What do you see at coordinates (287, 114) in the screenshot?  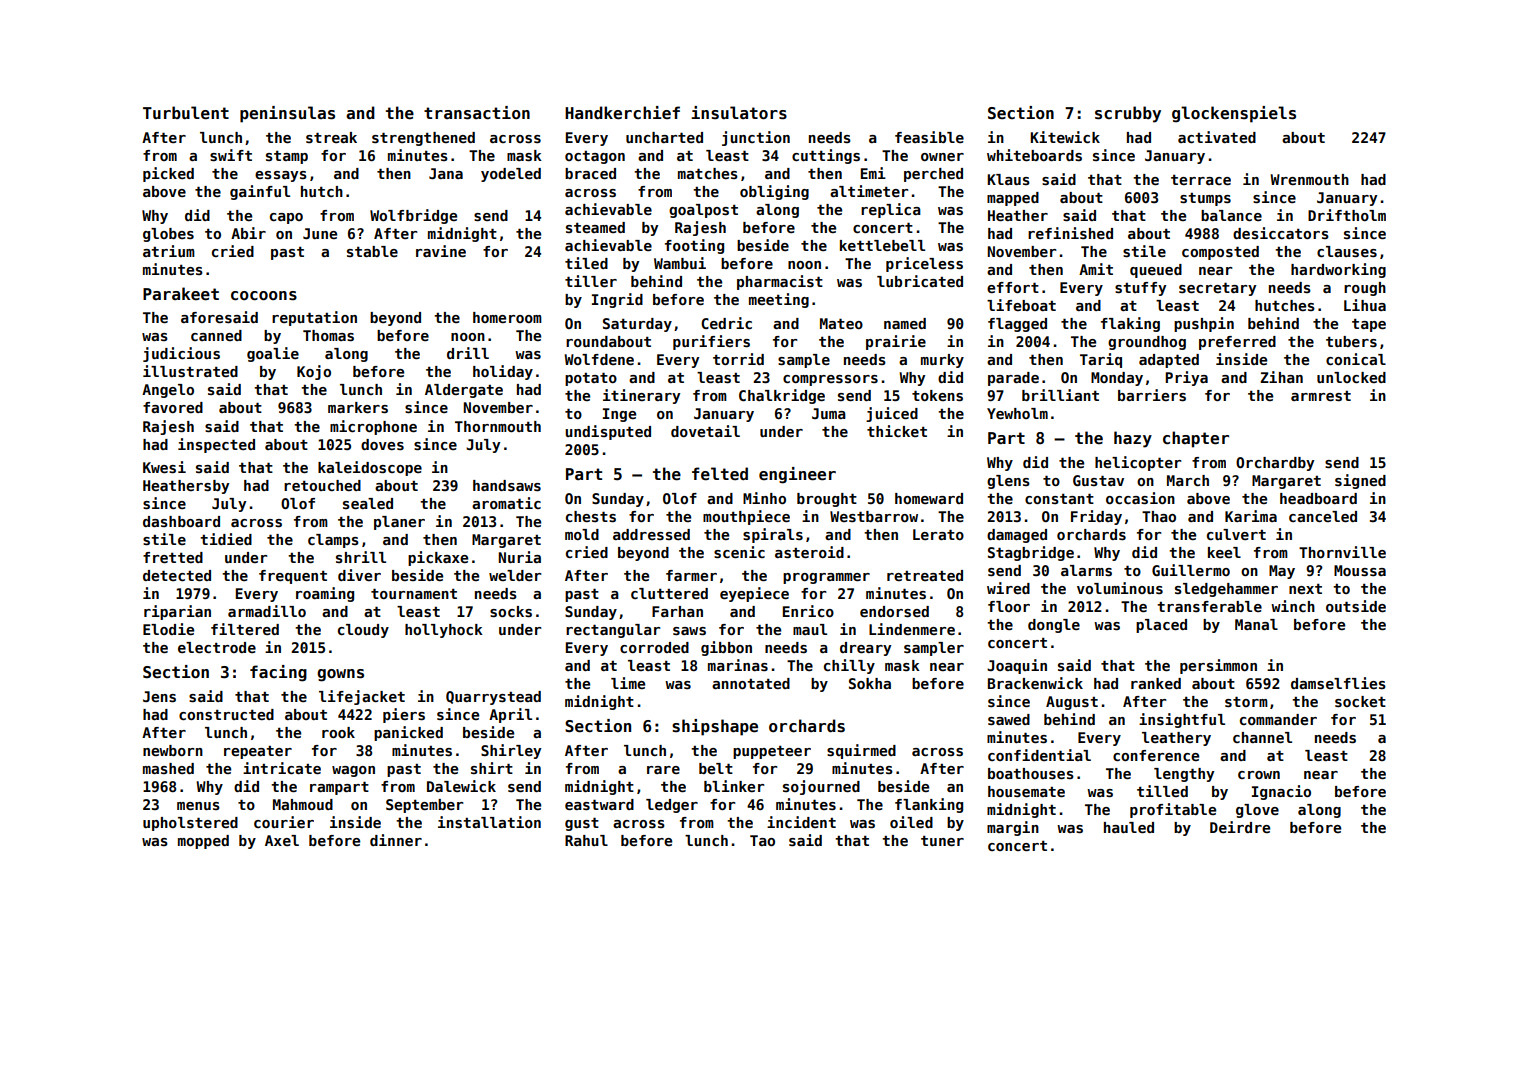 I see `peninsulas` at bounding box center [287, 114].
